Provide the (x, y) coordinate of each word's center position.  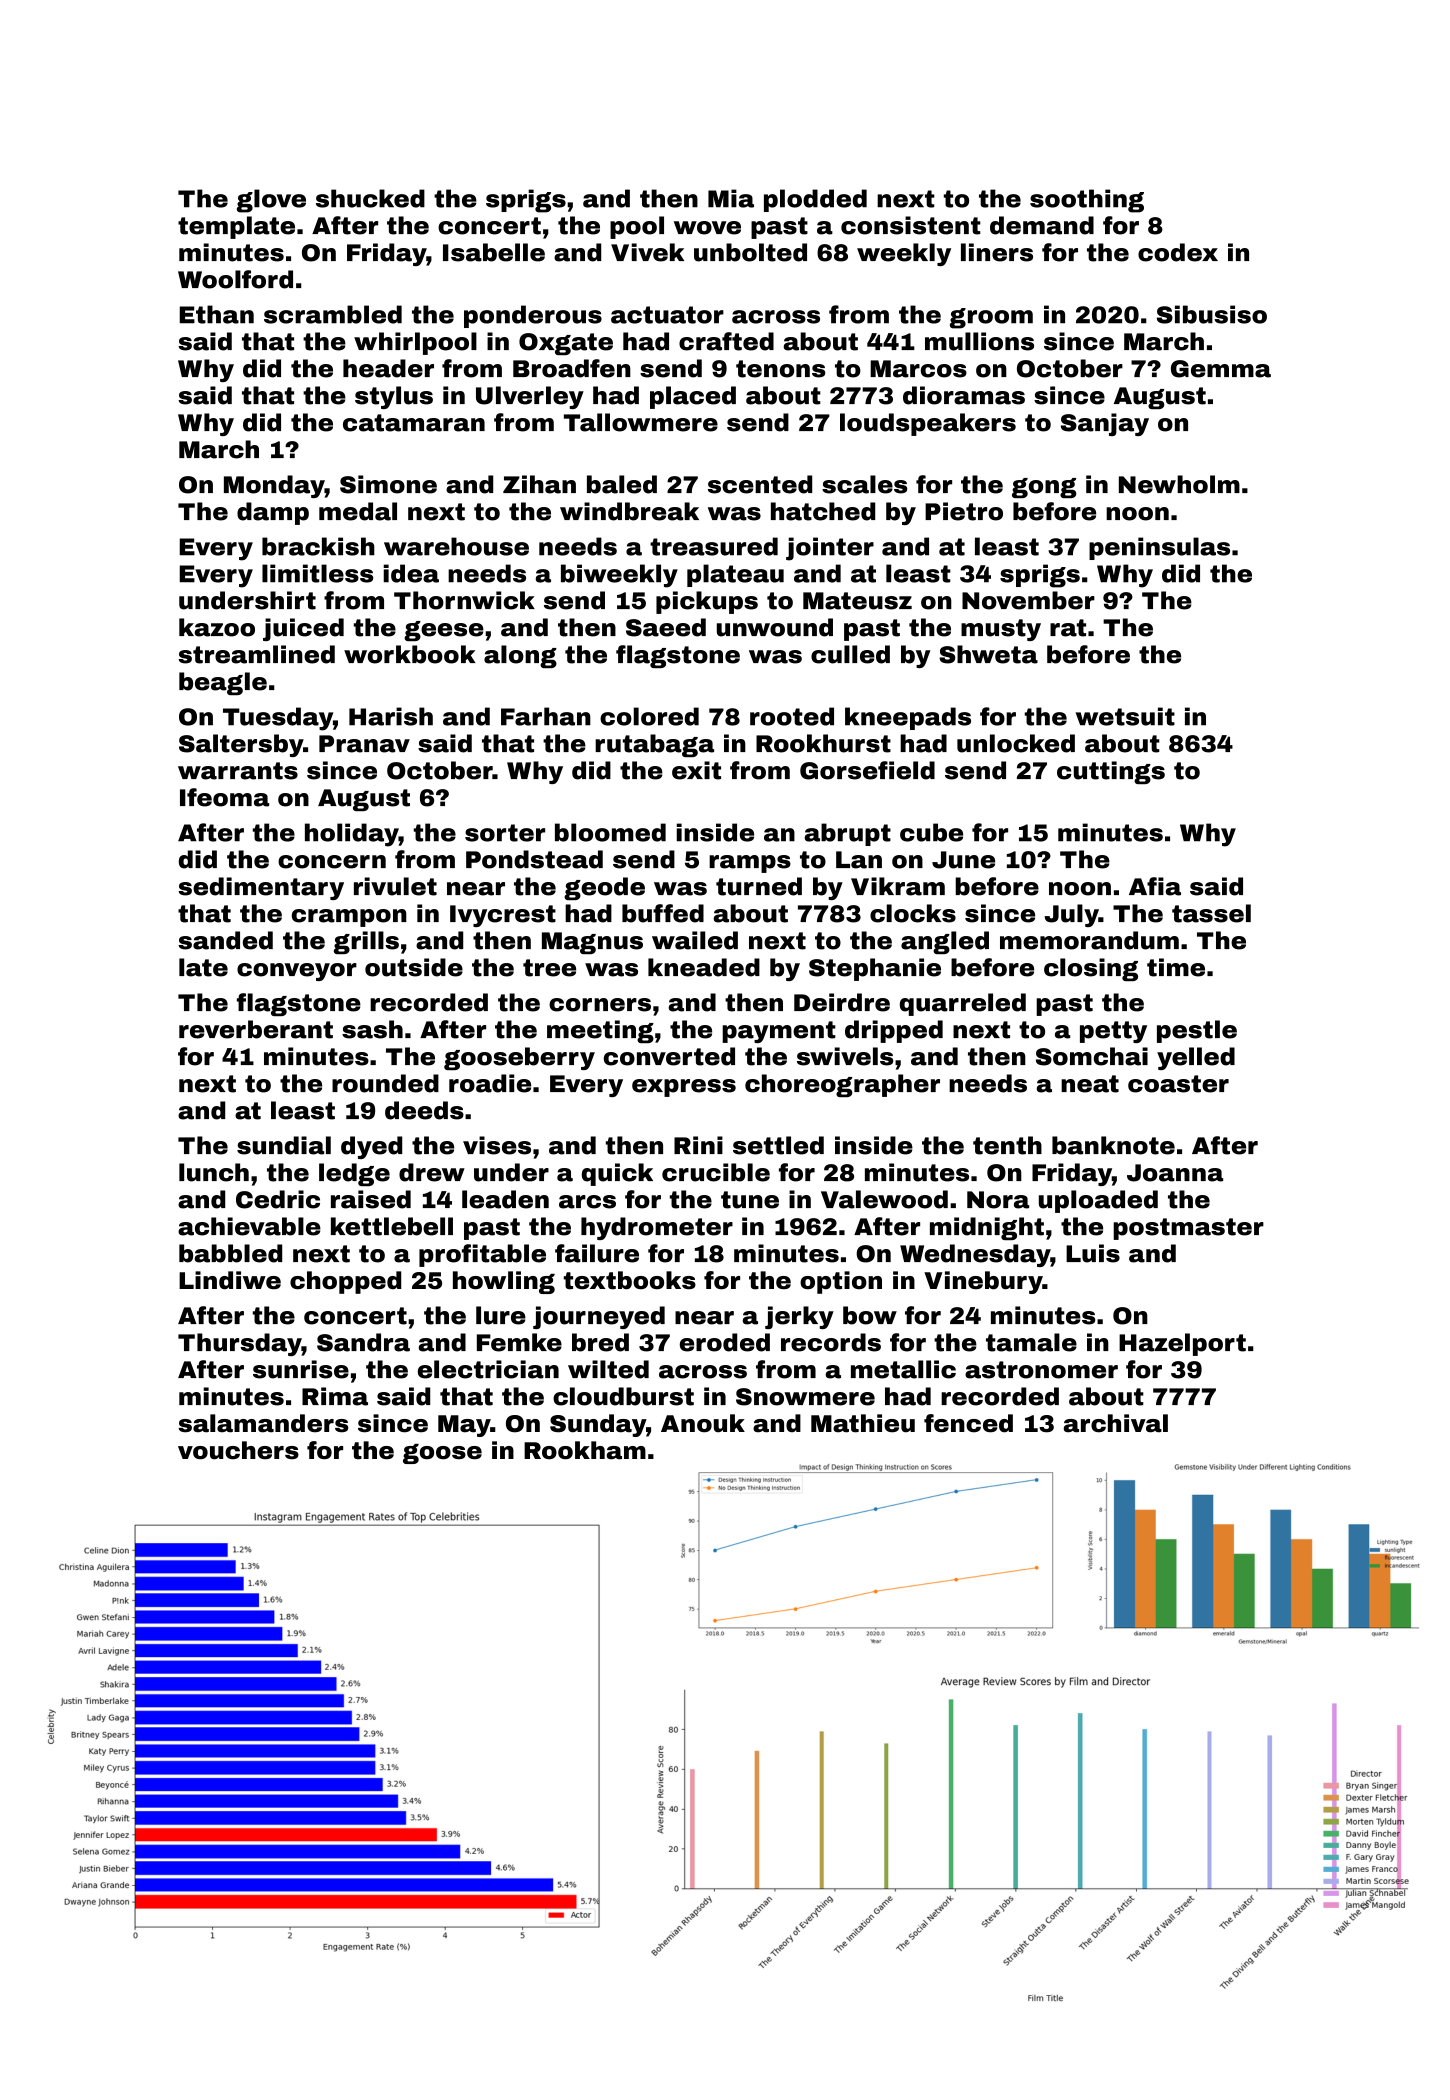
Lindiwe (230, 1280)
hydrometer (657, 1228)
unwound (775, 627)
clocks (913, 913)
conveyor (297, 972)
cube (931, 832)
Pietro (964, 511)
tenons (780, 369)
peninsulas (1159, 548)
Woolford (235, 279)
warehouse (456, 546)
